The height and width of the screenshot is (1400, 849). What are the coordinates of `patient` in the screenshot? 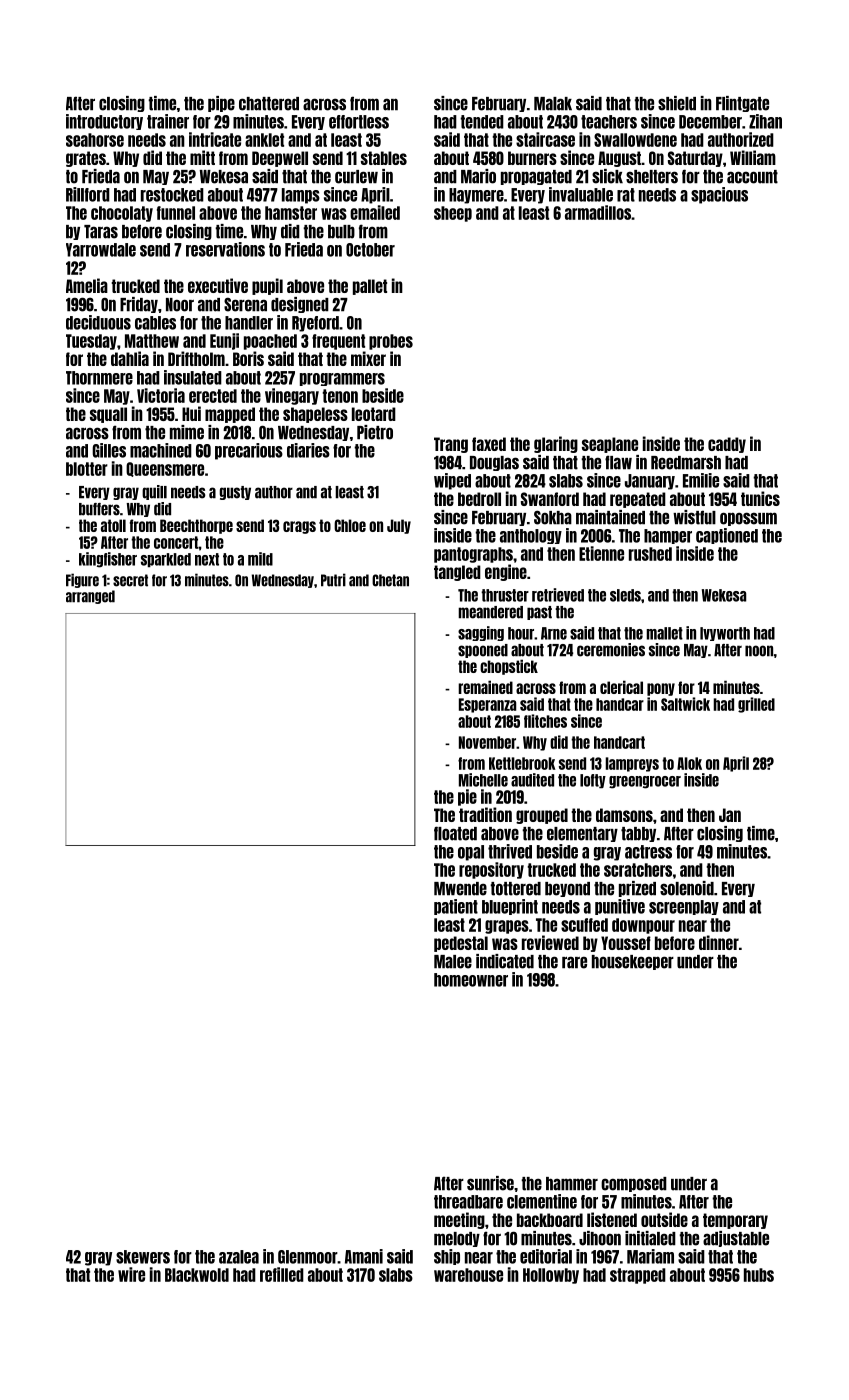 It's located at (456, 907).
